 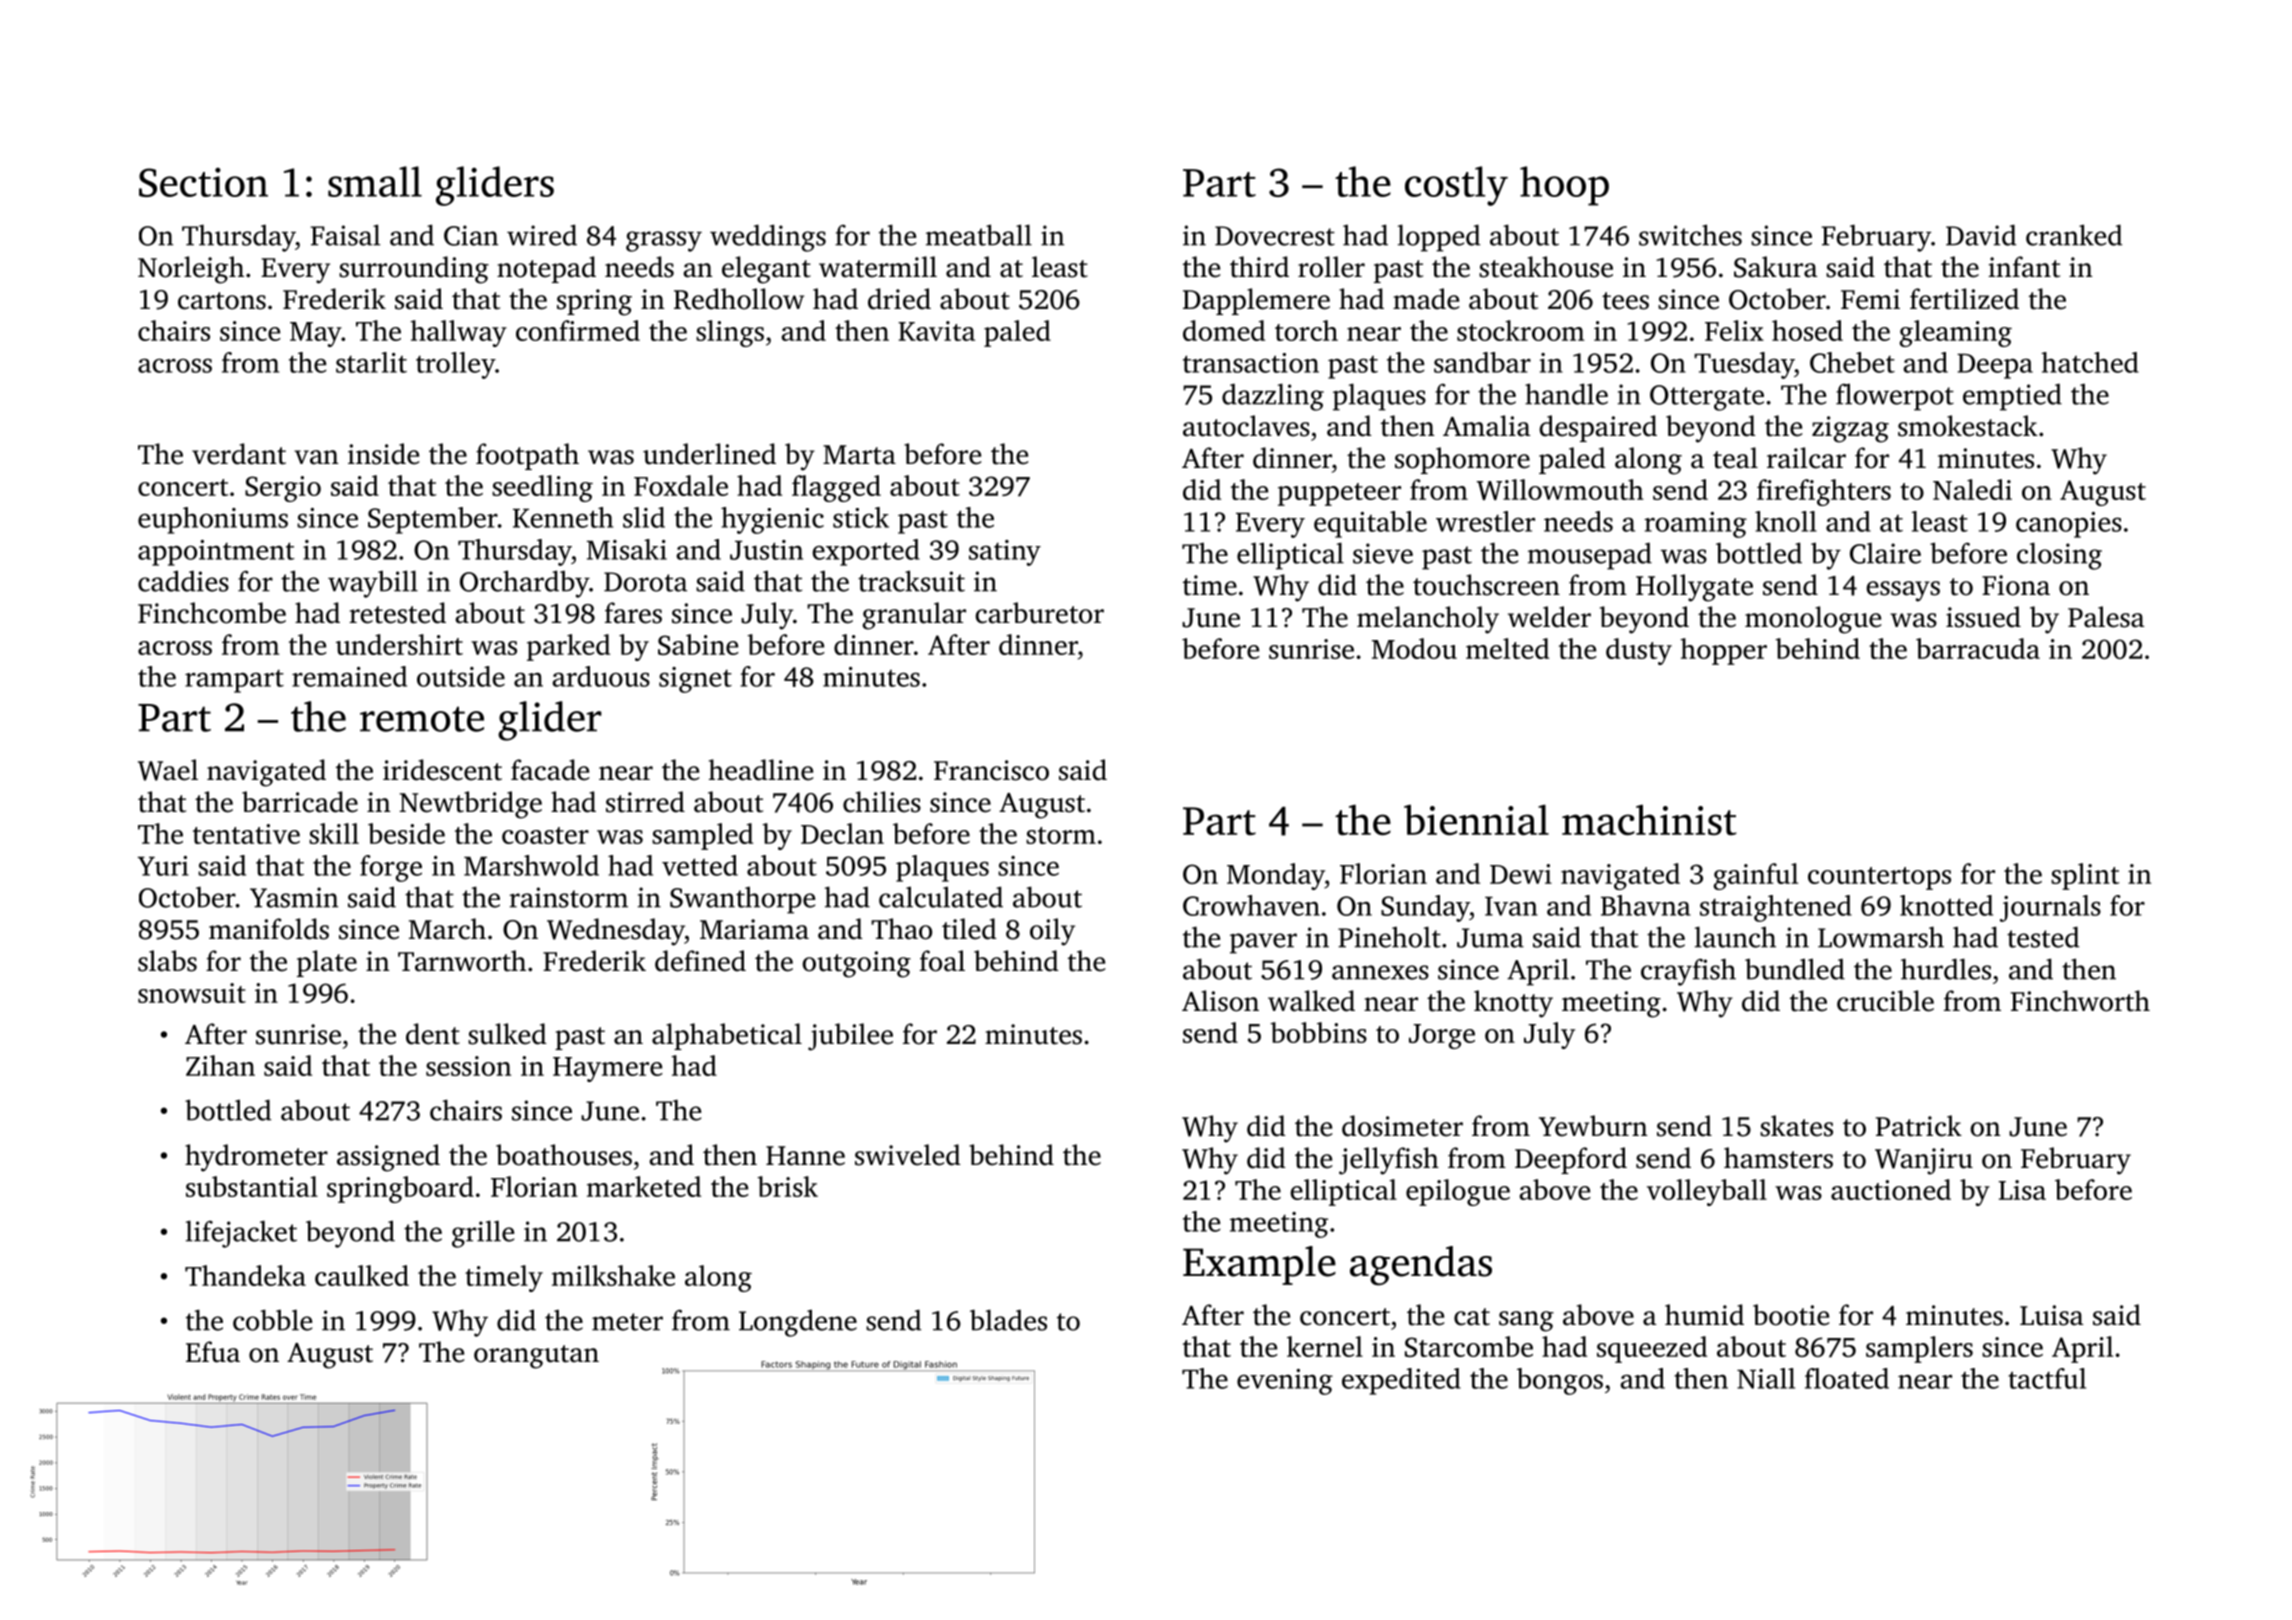 What do you see at coordinates (700, 961) in the screenshot?
I see `defined` at bounding box center [700, 961].
